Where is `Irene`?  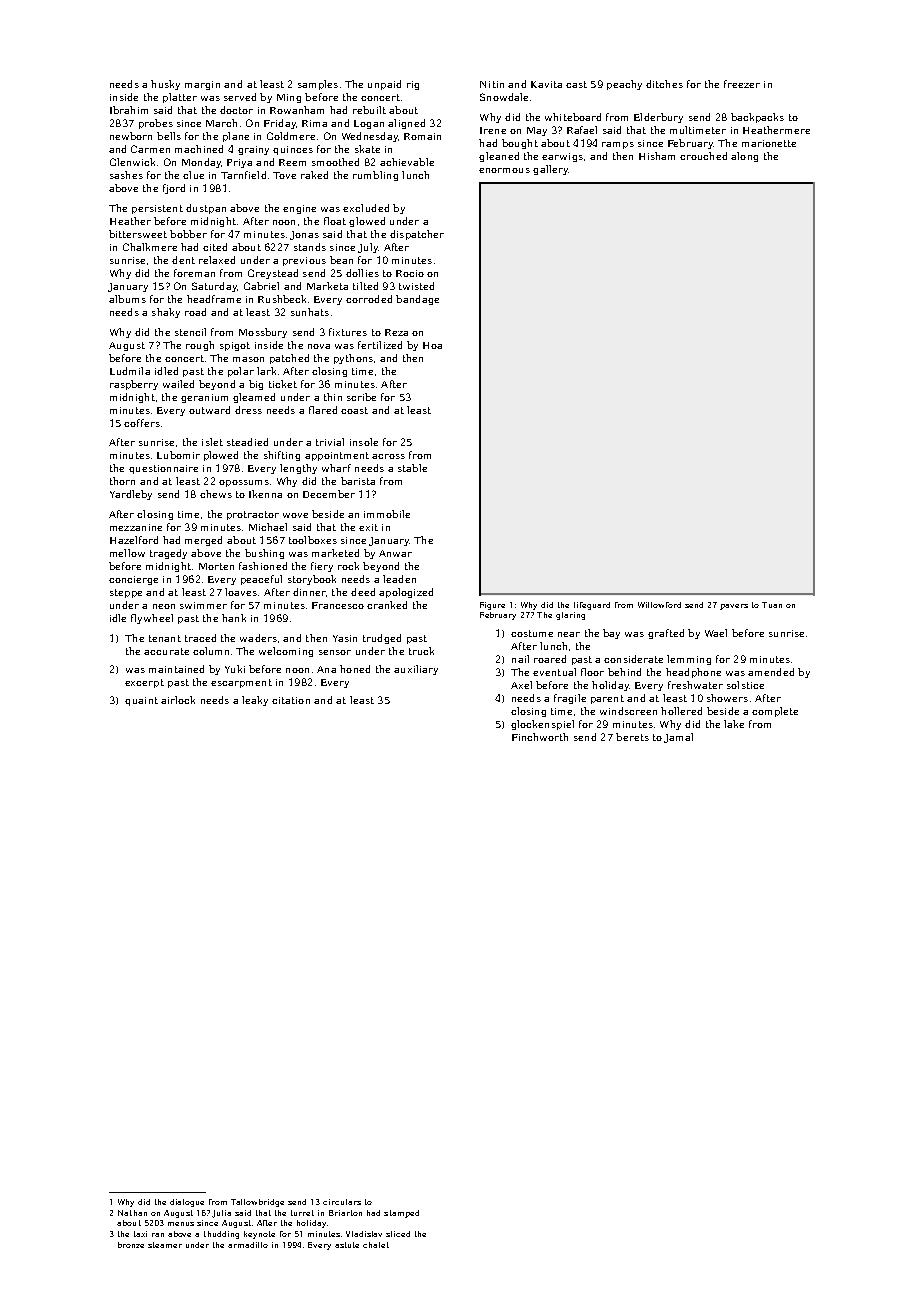 Irene is located at coordinates (493, 130).
